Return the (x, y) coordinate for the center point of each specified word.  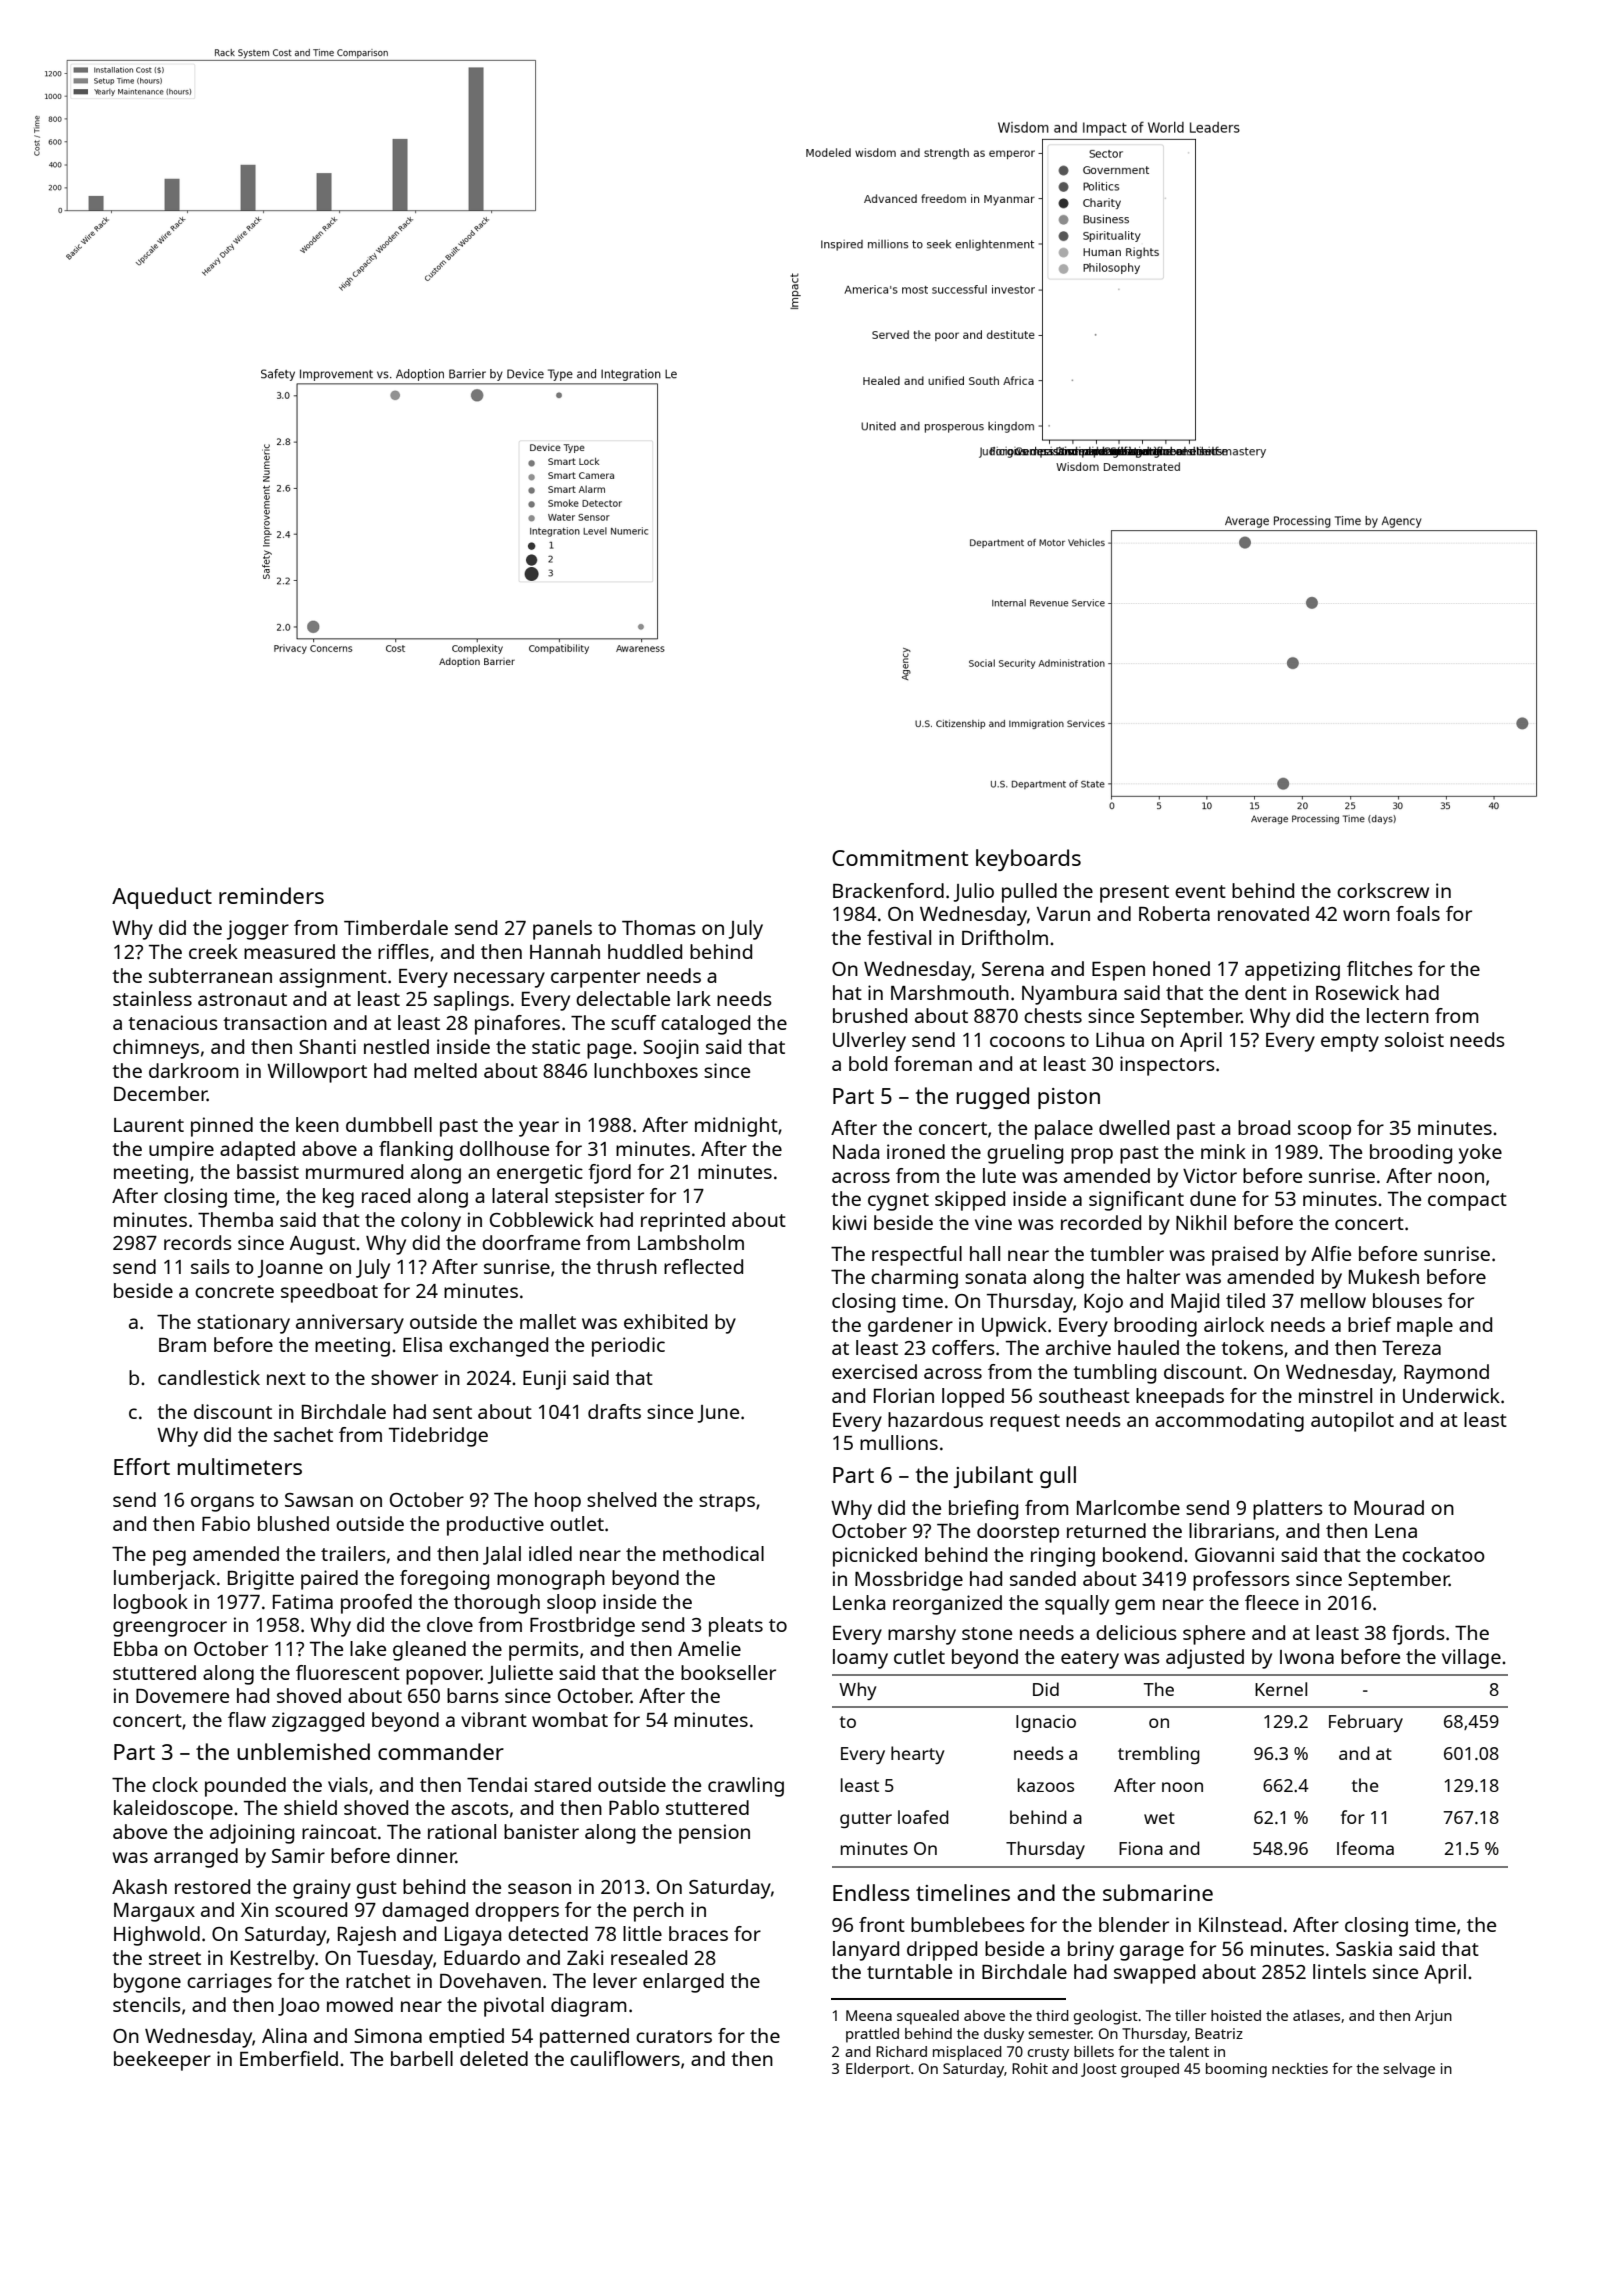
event (1200, 891)
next (286, 1378)
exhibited (665, 1321)
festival (899, 937)
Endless (871, 1892)
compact (1467, 1202)
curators (674, 2036)
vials (348, 1784)
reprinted (683, 1222)
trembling (1159, 1755)
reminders (271, 895)
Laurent (149, 1125)
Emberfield (289, 2058)
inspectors (1167, 1066)
